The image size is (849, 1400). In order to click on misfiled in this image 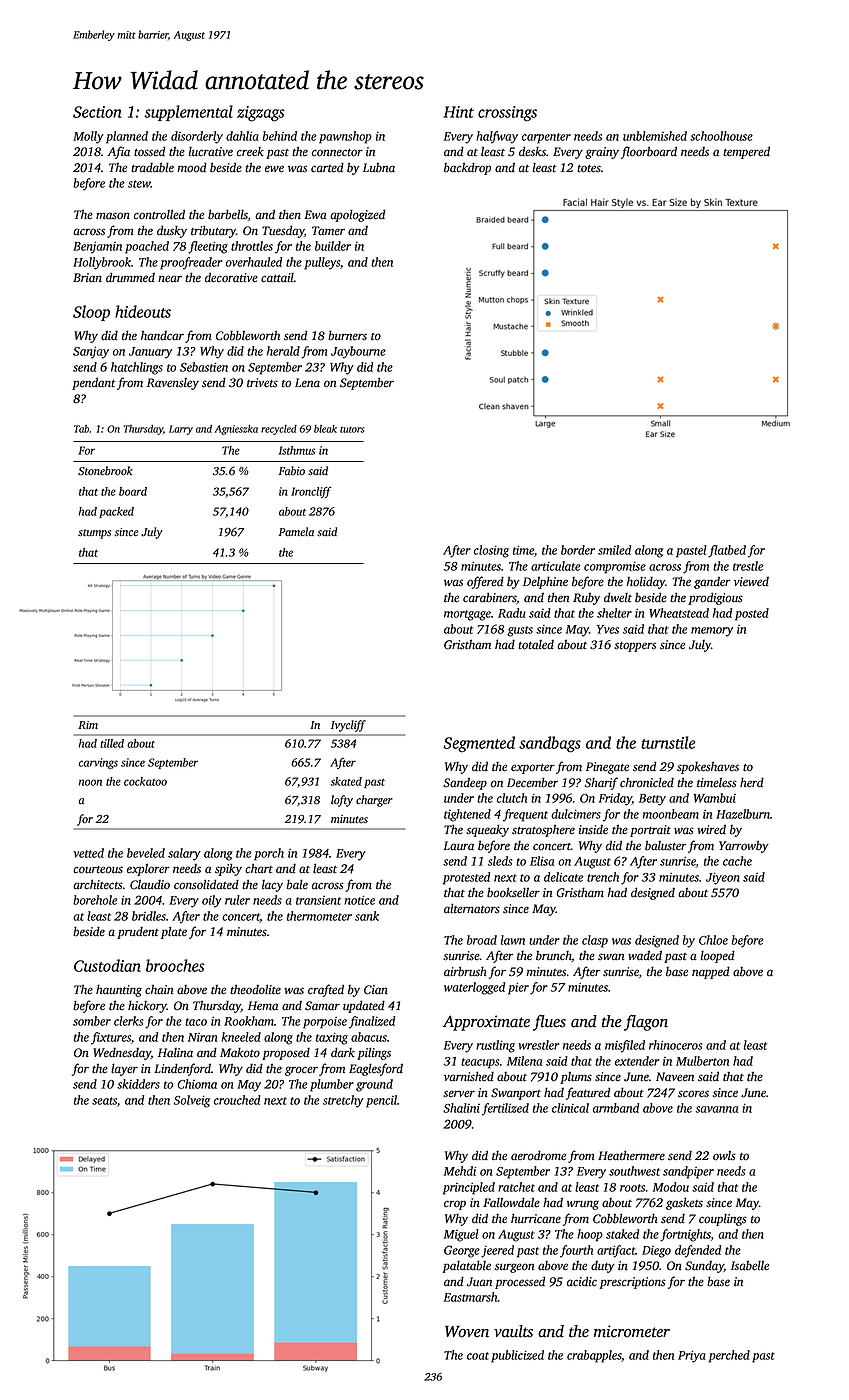, I will do `click(625, 1046)`.
